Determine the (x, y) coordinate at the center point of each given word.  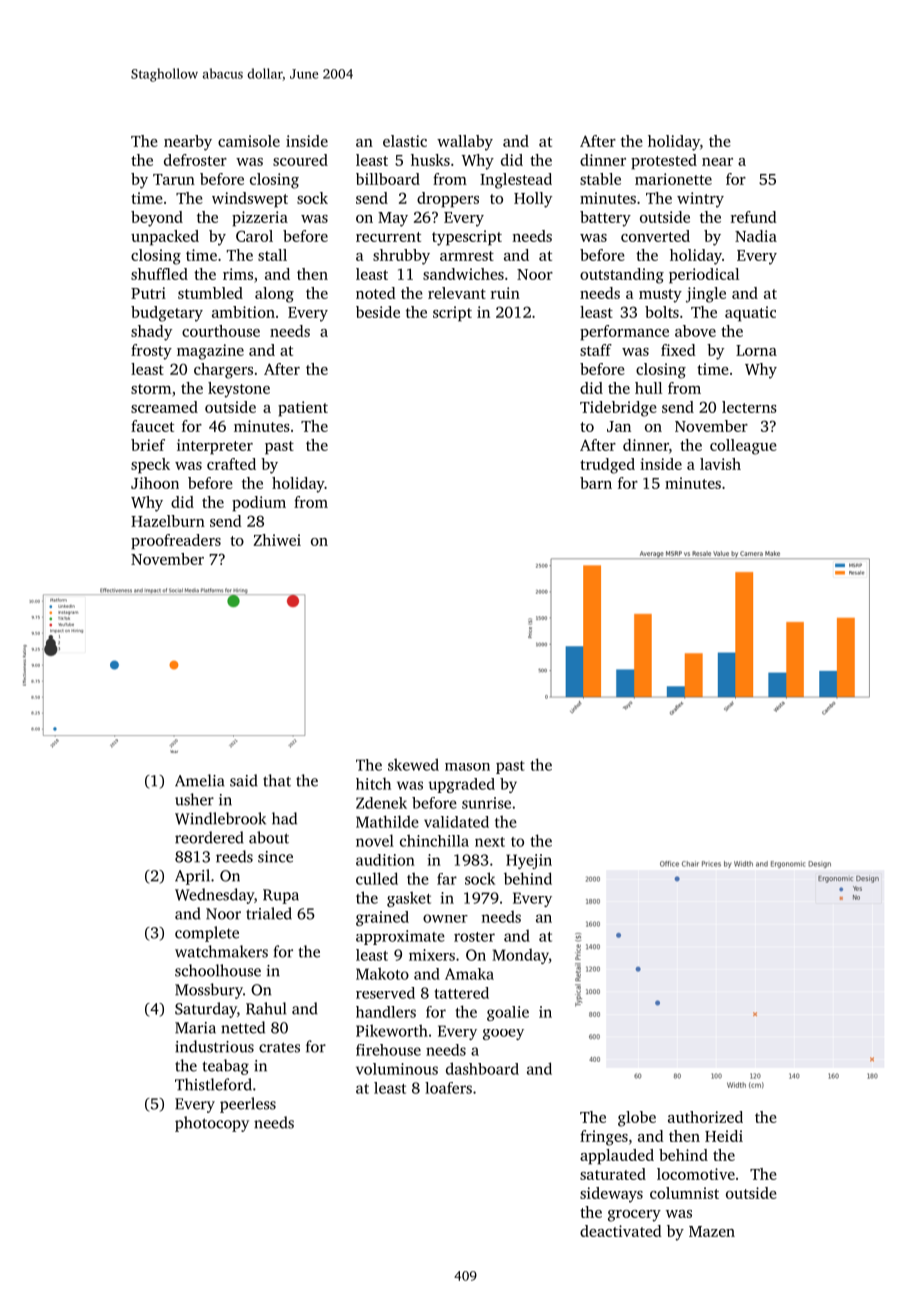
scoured (300, 160)
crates (279, 1047)
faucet (152, 426)
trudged (607, 466)
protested (664, 162)
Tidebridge (618, 409)
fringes (604, 1138)
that (277, 780)
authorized (705, 1117)
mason (467, 767)
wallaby (465, 143)
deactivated (621, 1231)
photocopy (212, 1124)
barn (596, 483)
